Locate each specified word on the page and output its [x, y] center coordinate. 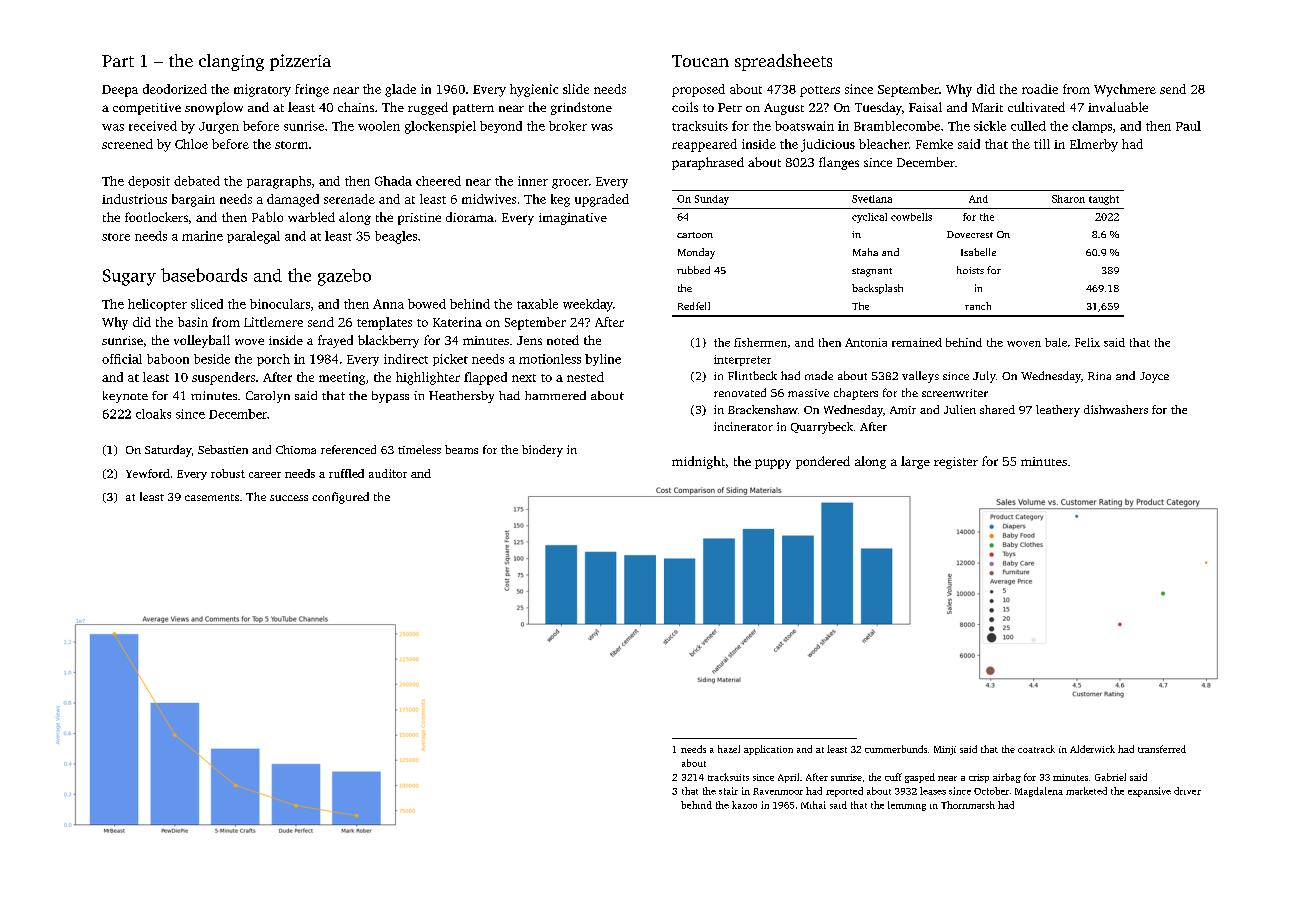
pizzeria [300, 62]
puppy [773, 464]
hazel [729, 749]
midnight [698, 462]
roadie [1040, 89]
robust [228, 473]
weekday [588, 305]
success [289, 498]
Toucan [700, 61]
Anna [388, 304]
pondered [823, 462]
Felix [1087, 342]
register [956, 463]
